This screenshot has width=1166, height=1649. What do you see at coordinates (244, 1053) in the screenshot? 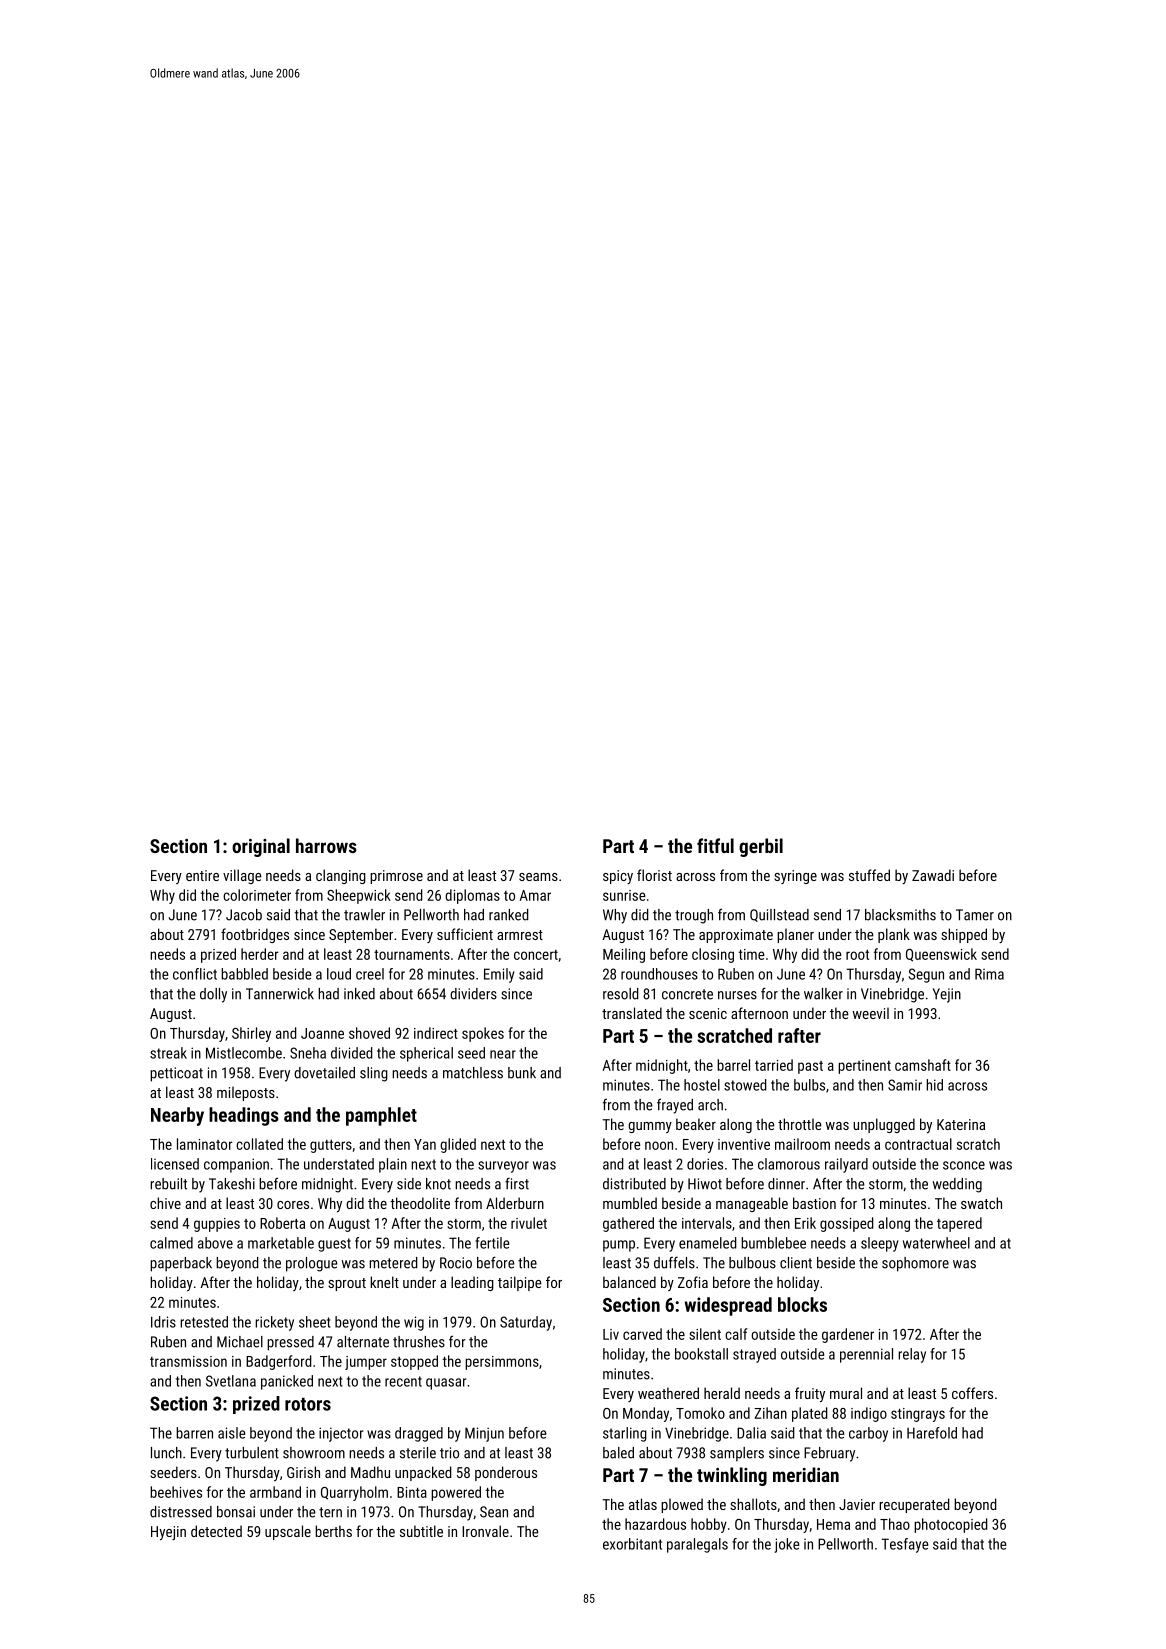
I see `Mistlecombe` at bounding box center [244, 1053].
